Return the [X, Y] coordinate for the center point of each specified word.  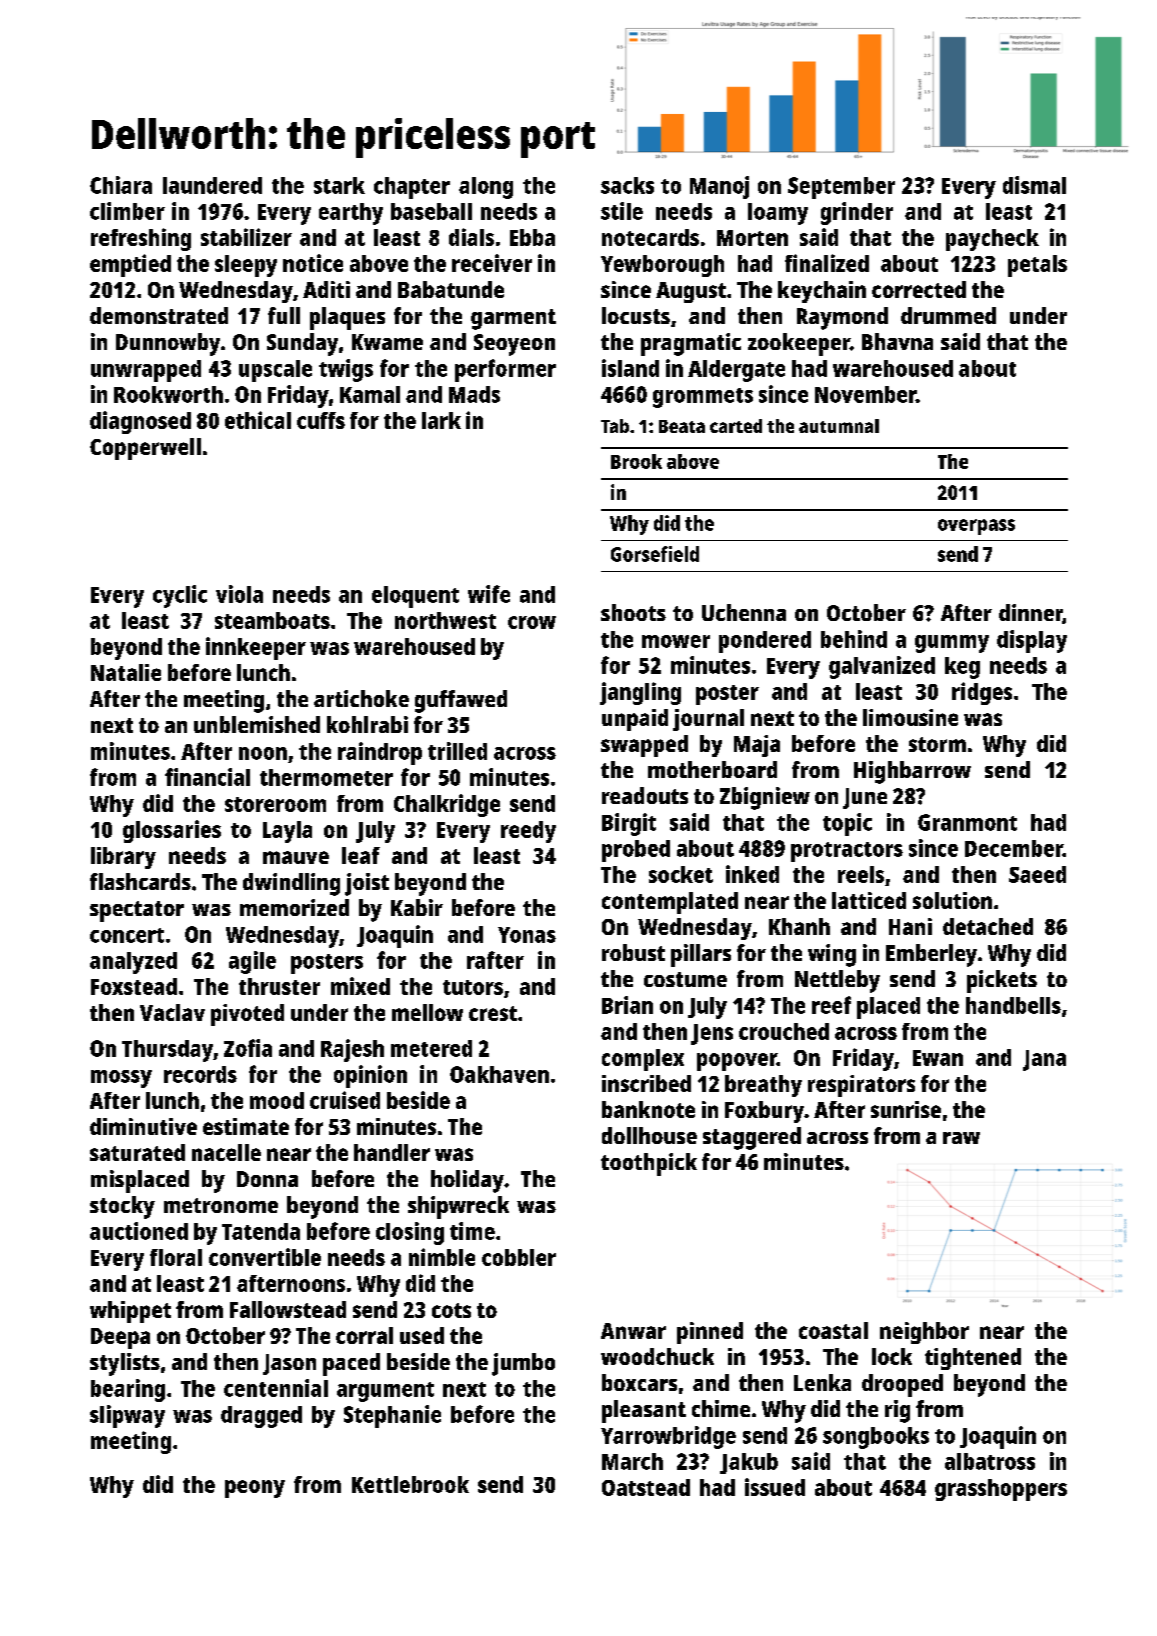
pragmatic [691, 344]
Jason [289, 1364]
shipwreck [458, 1207]
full [284, 315]
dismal [1034, 185]
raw [961, 1138]
